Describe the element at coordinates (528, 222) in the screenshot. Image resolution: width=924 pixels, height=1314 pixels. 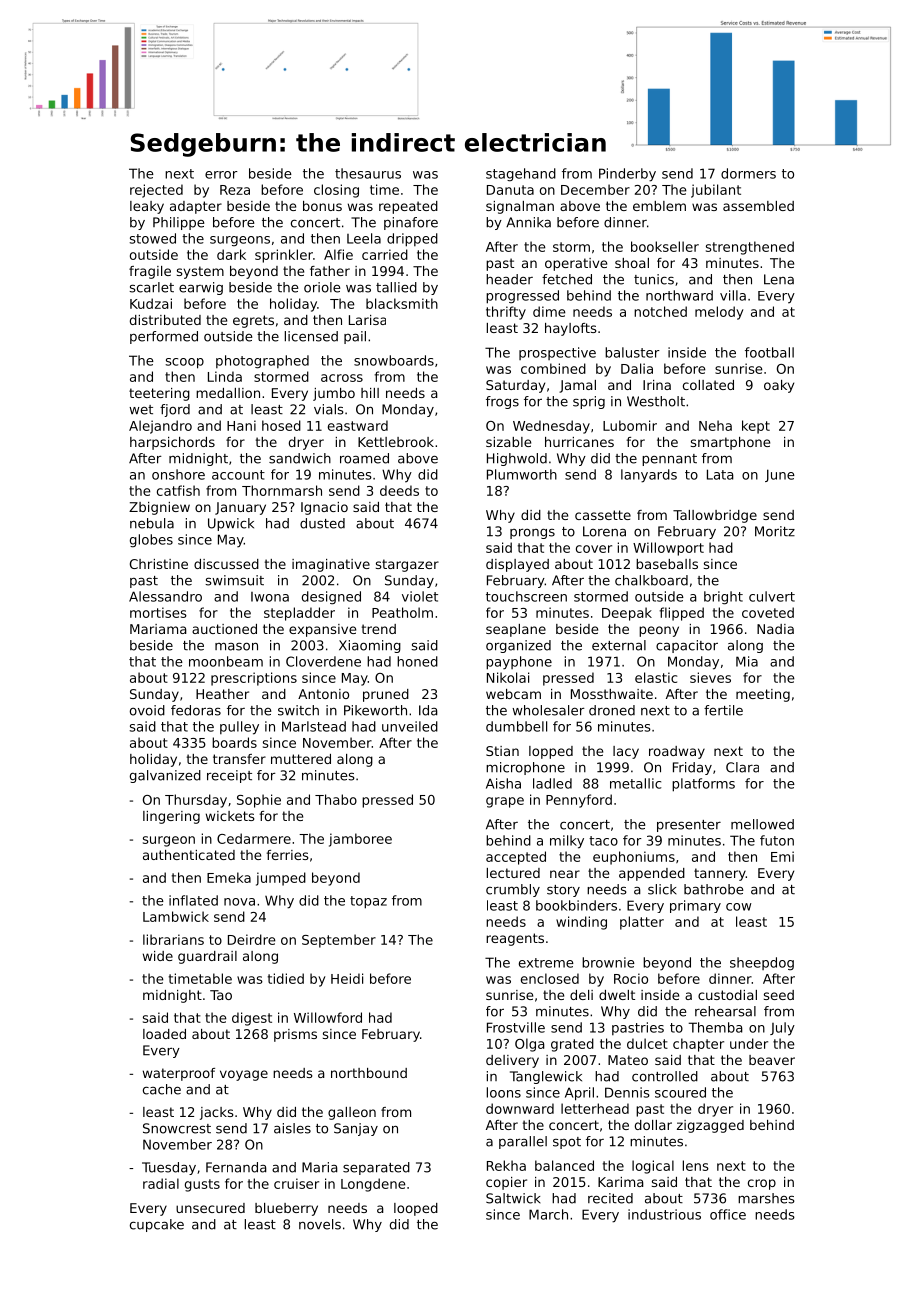
I see `Annika` at that location.
